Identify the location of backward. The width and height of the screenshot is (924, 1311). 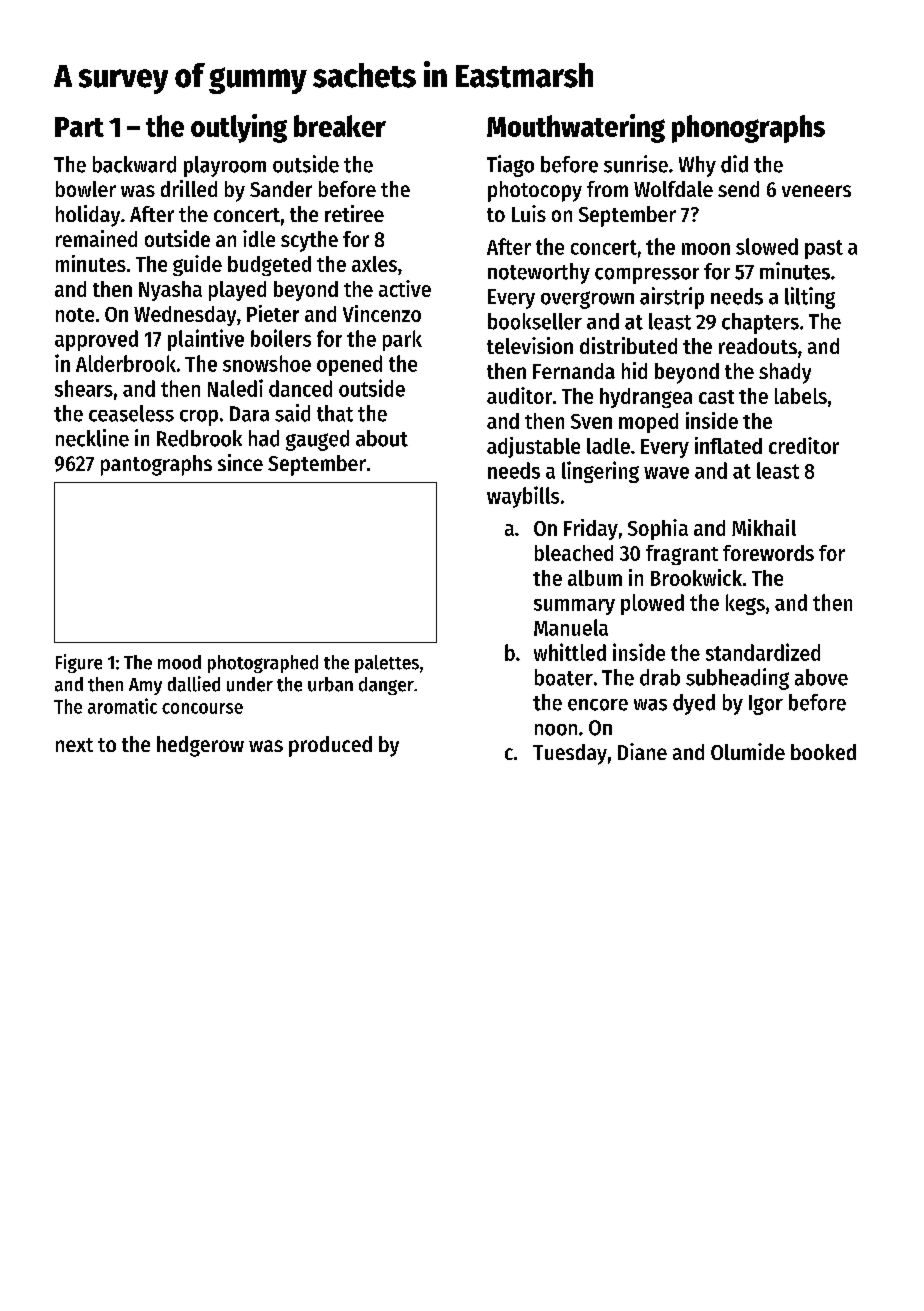
(134, 164).
